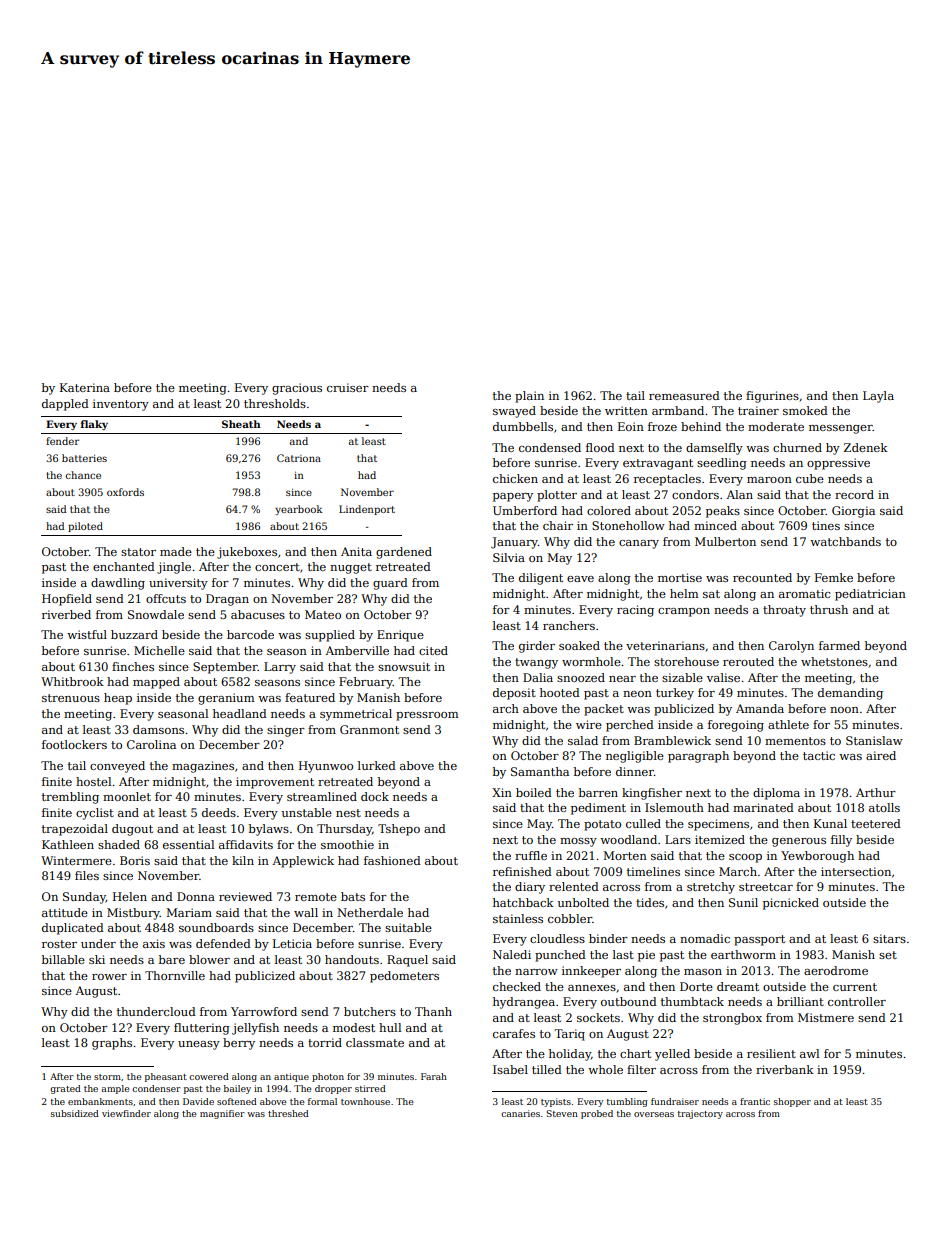  What do you see at coordinates (62, 441) in the screenshot?
I see `fender` at bounding box center [62, 441].
